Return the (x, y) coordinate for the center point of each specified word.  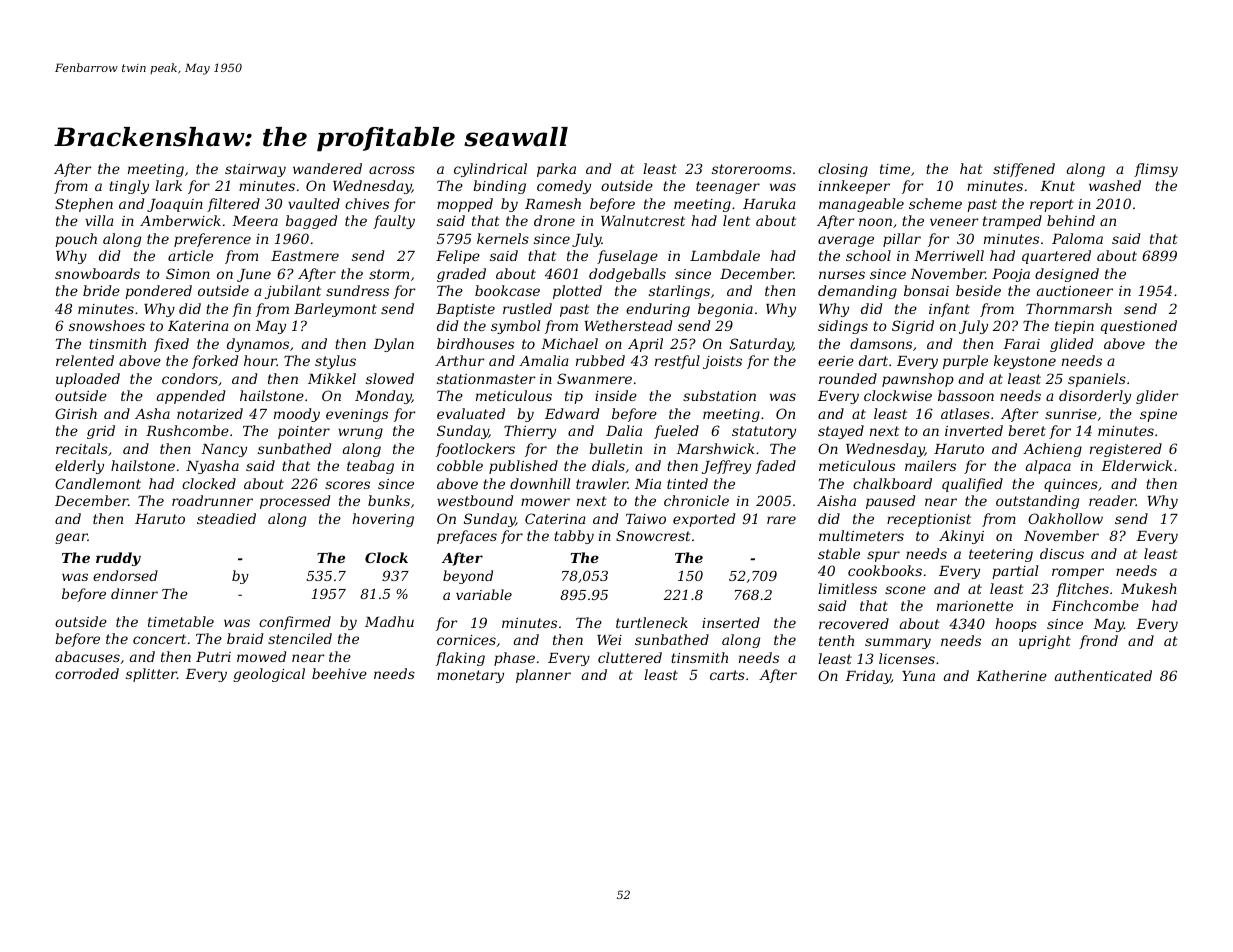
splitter (151, 675)
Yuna (918, 676)
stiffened (1024, 170)
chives (367, 203)
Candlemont (98, 483)
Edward (572, 413)
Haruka (769, 203)
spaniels (1097, 380)
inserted (731, 622)
